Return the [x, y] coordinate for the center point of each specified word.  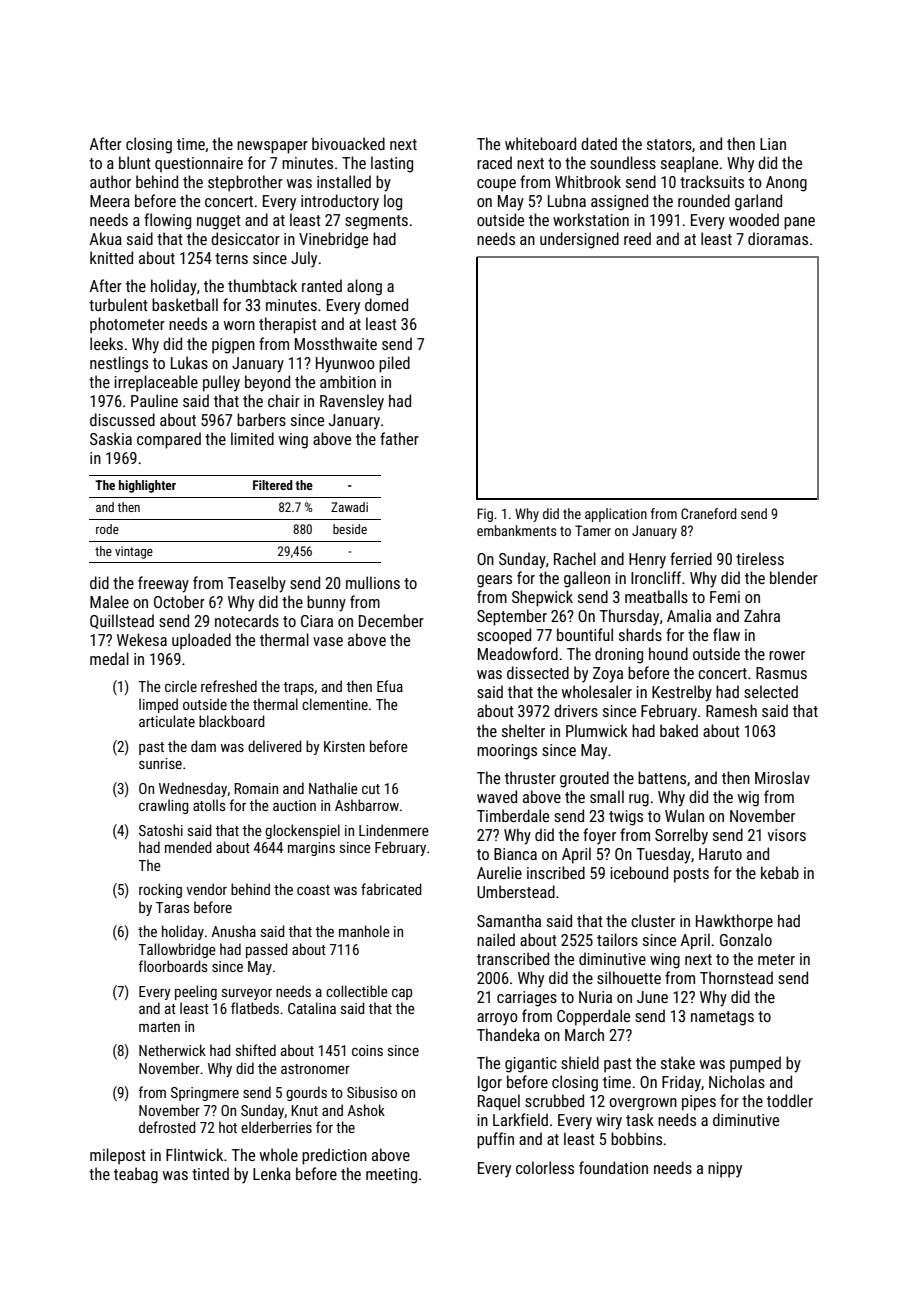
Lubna [567, 200]
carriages [527, 999]
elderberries [276, 1127]
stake [678, 1062]
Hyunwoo [345, 365]
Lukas [189, 362]
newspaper [272, 147]
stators [669, 144]
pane [799, 223]
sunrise [160, 763]
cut [371, 789]
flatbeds [255, 1008]
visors [787, 835]
